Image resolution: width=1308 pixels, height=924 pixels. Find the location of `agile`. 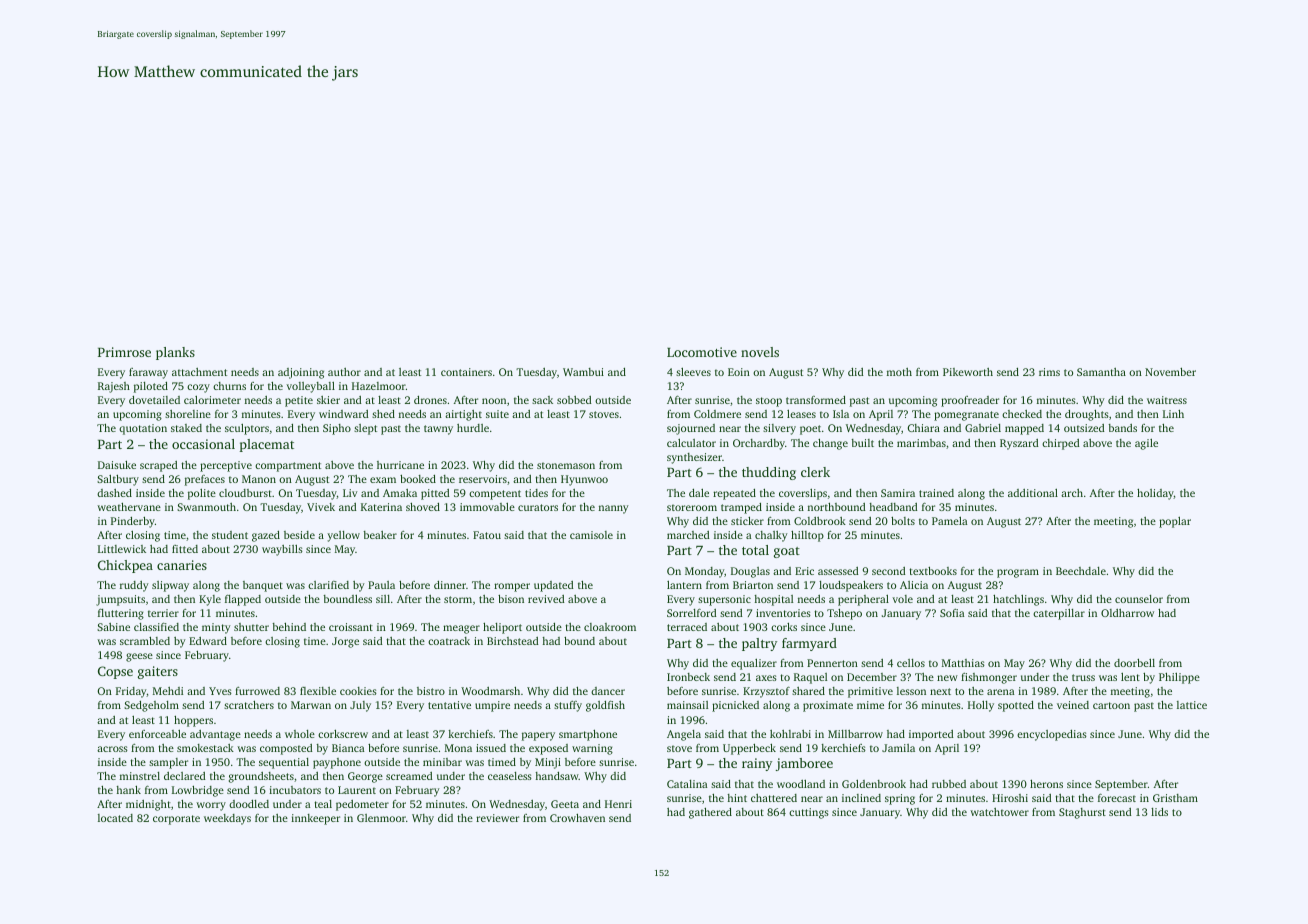

agile is located at coordinates (1146, 444).
